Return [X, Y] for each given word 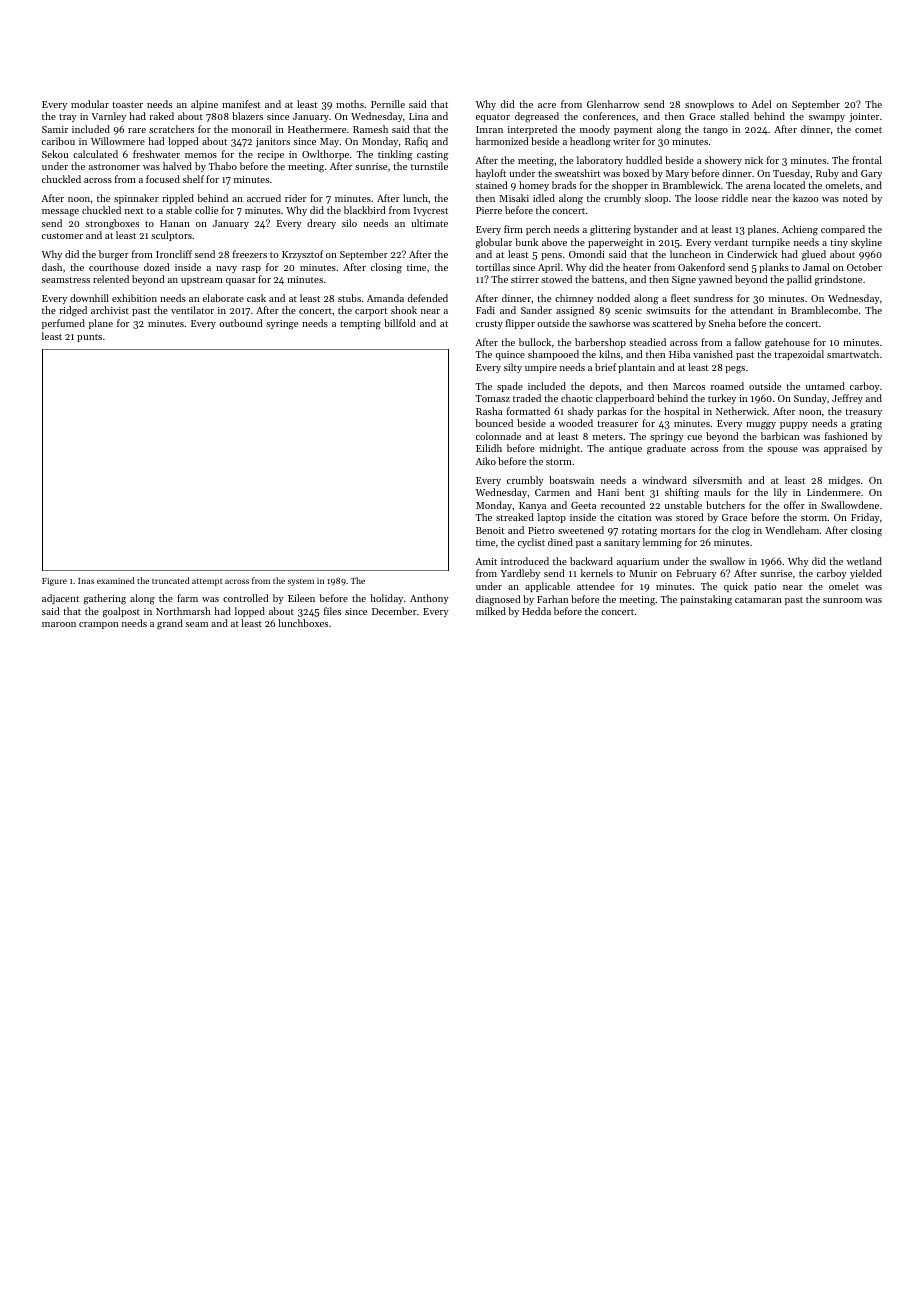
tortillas [493, 267]
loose [706, 198]
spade [510, 387]
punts [89, 338]
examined [116, 580]
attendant [752, 310]
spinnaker [136, 199]
